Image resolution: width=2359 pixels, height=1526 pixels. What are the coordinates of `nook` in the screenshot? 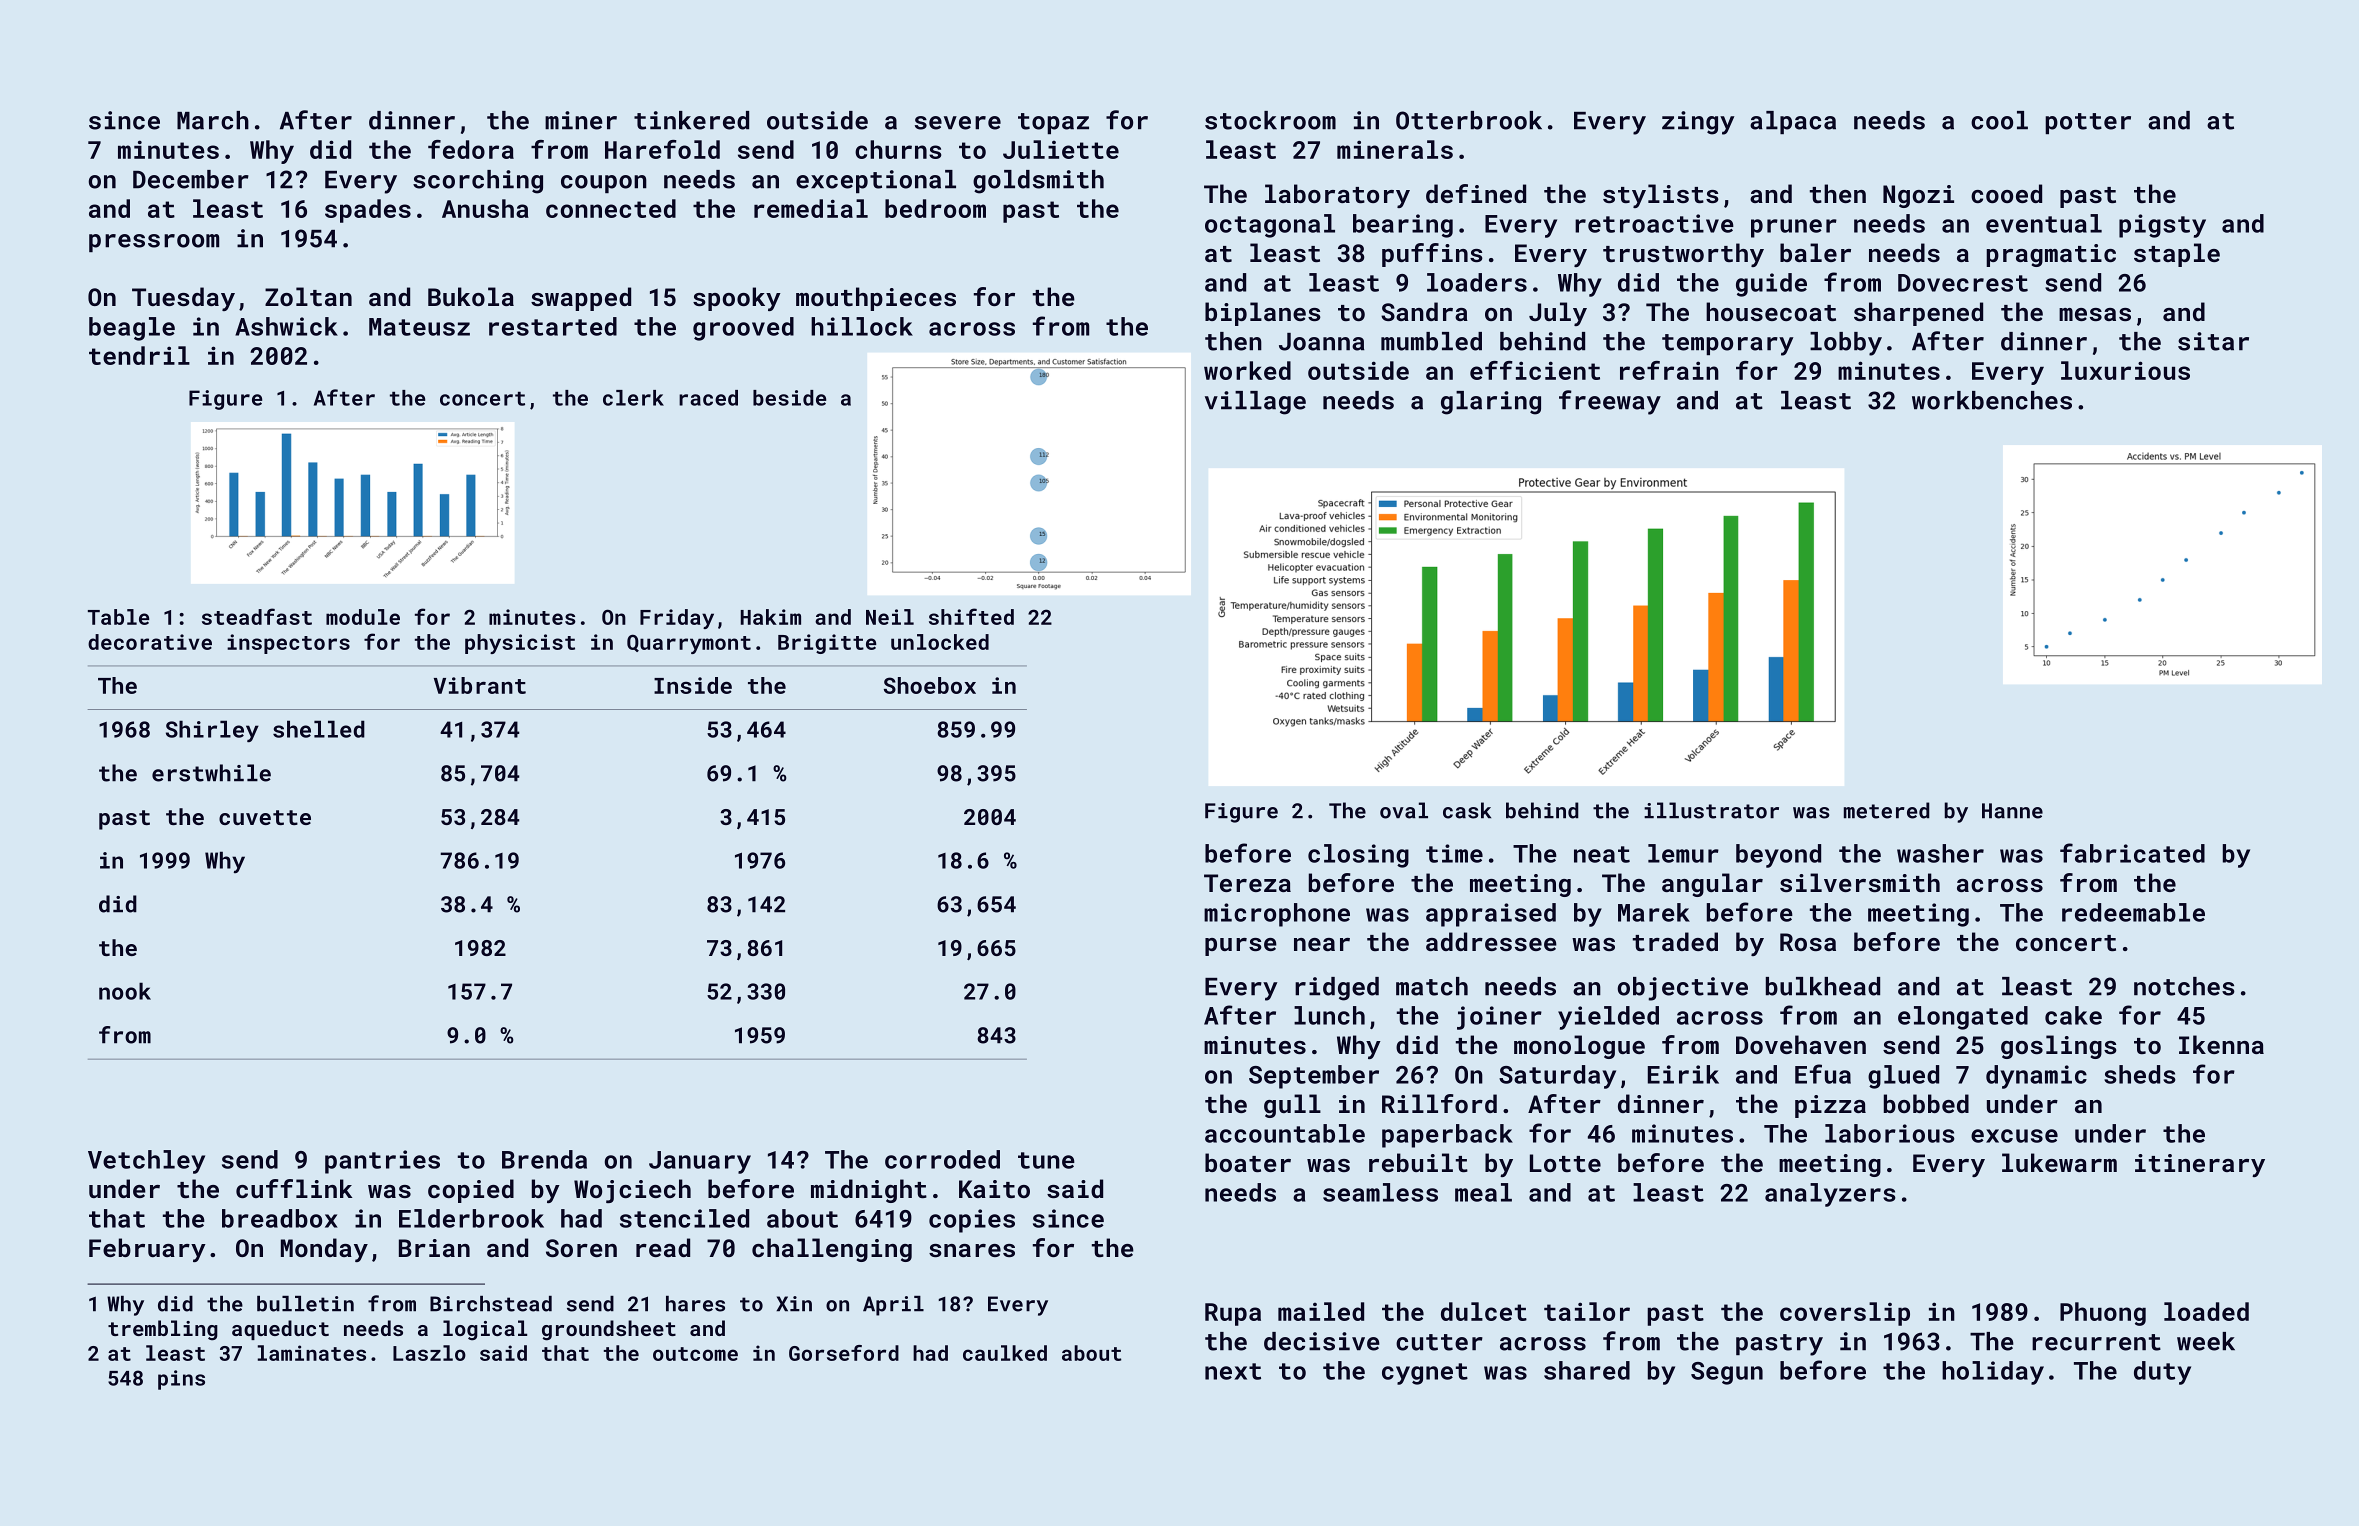 It's located at (125, 991).
